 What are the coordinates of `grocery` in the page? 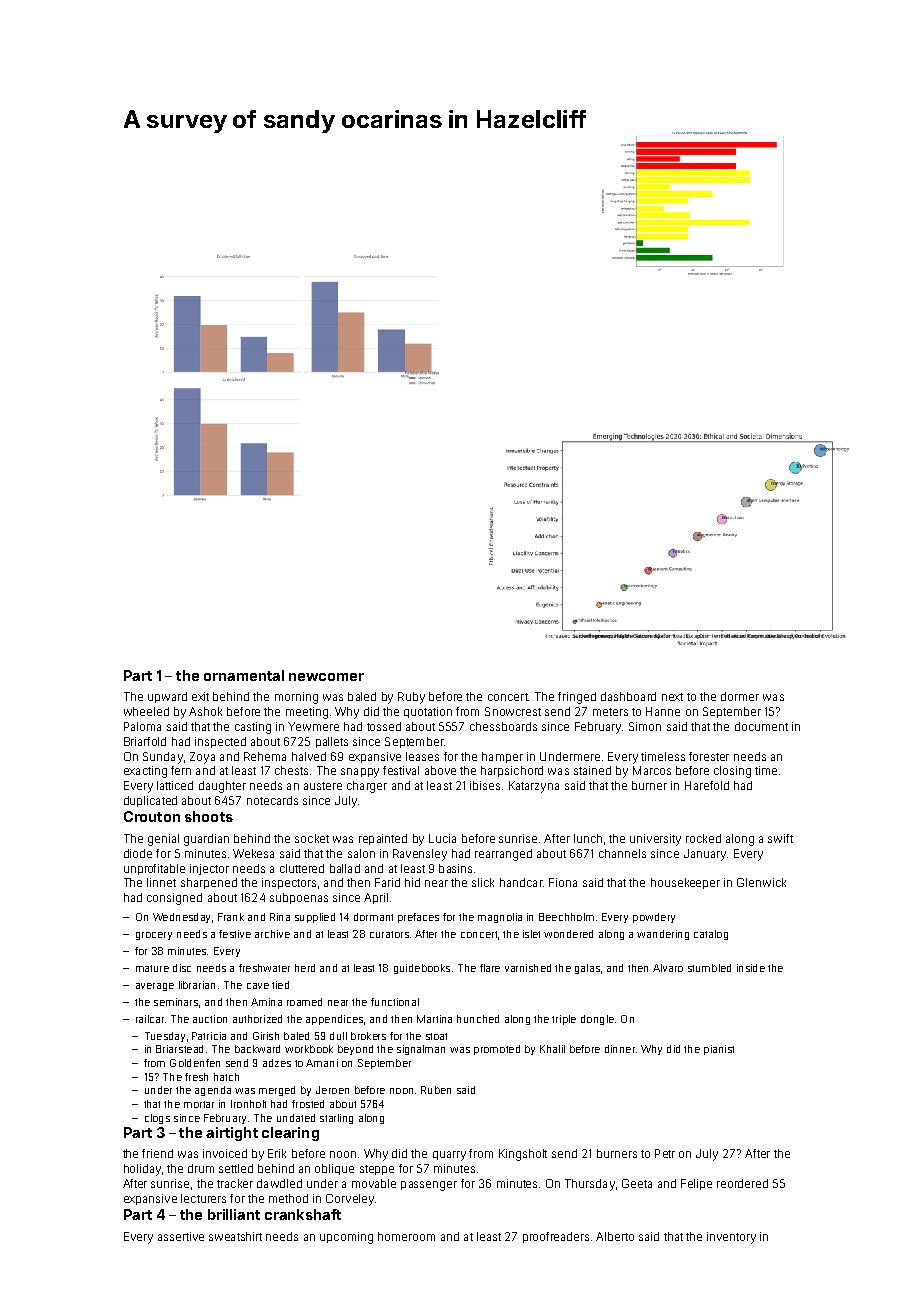 It's located at (154, 936).
